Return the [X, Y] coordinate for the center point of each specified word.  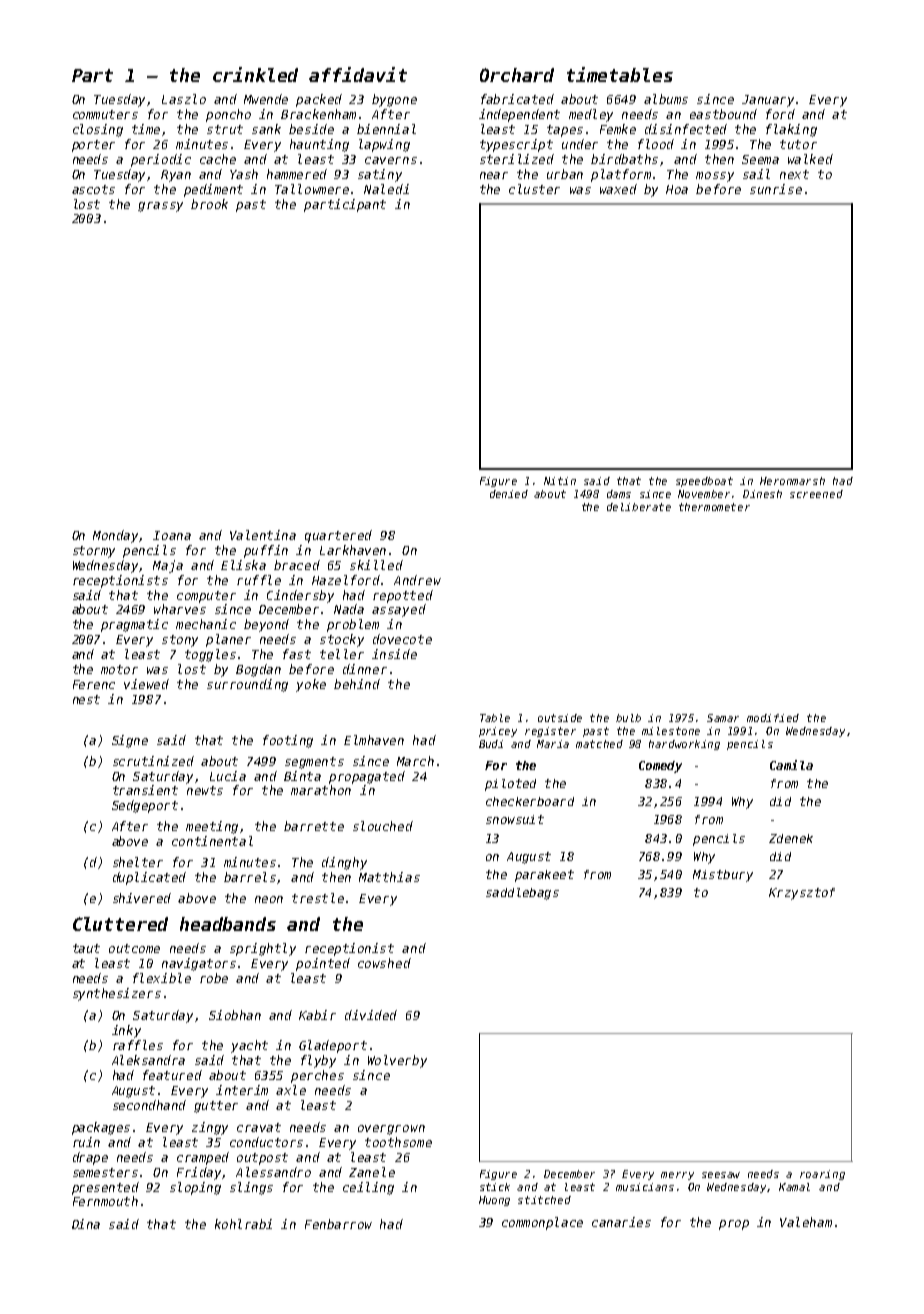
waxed [618, 189]
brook [209, 204]
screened [816, 494]
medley [591, 115]
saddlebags [522, 894]
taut [86, 948]
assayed [399, 610]
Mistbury [723, 876]
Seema [760, 159]
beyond [266, 625]
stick [495, 1187]
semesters [105, 1172]
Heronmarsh [792, 481]
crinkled [255, 74]
